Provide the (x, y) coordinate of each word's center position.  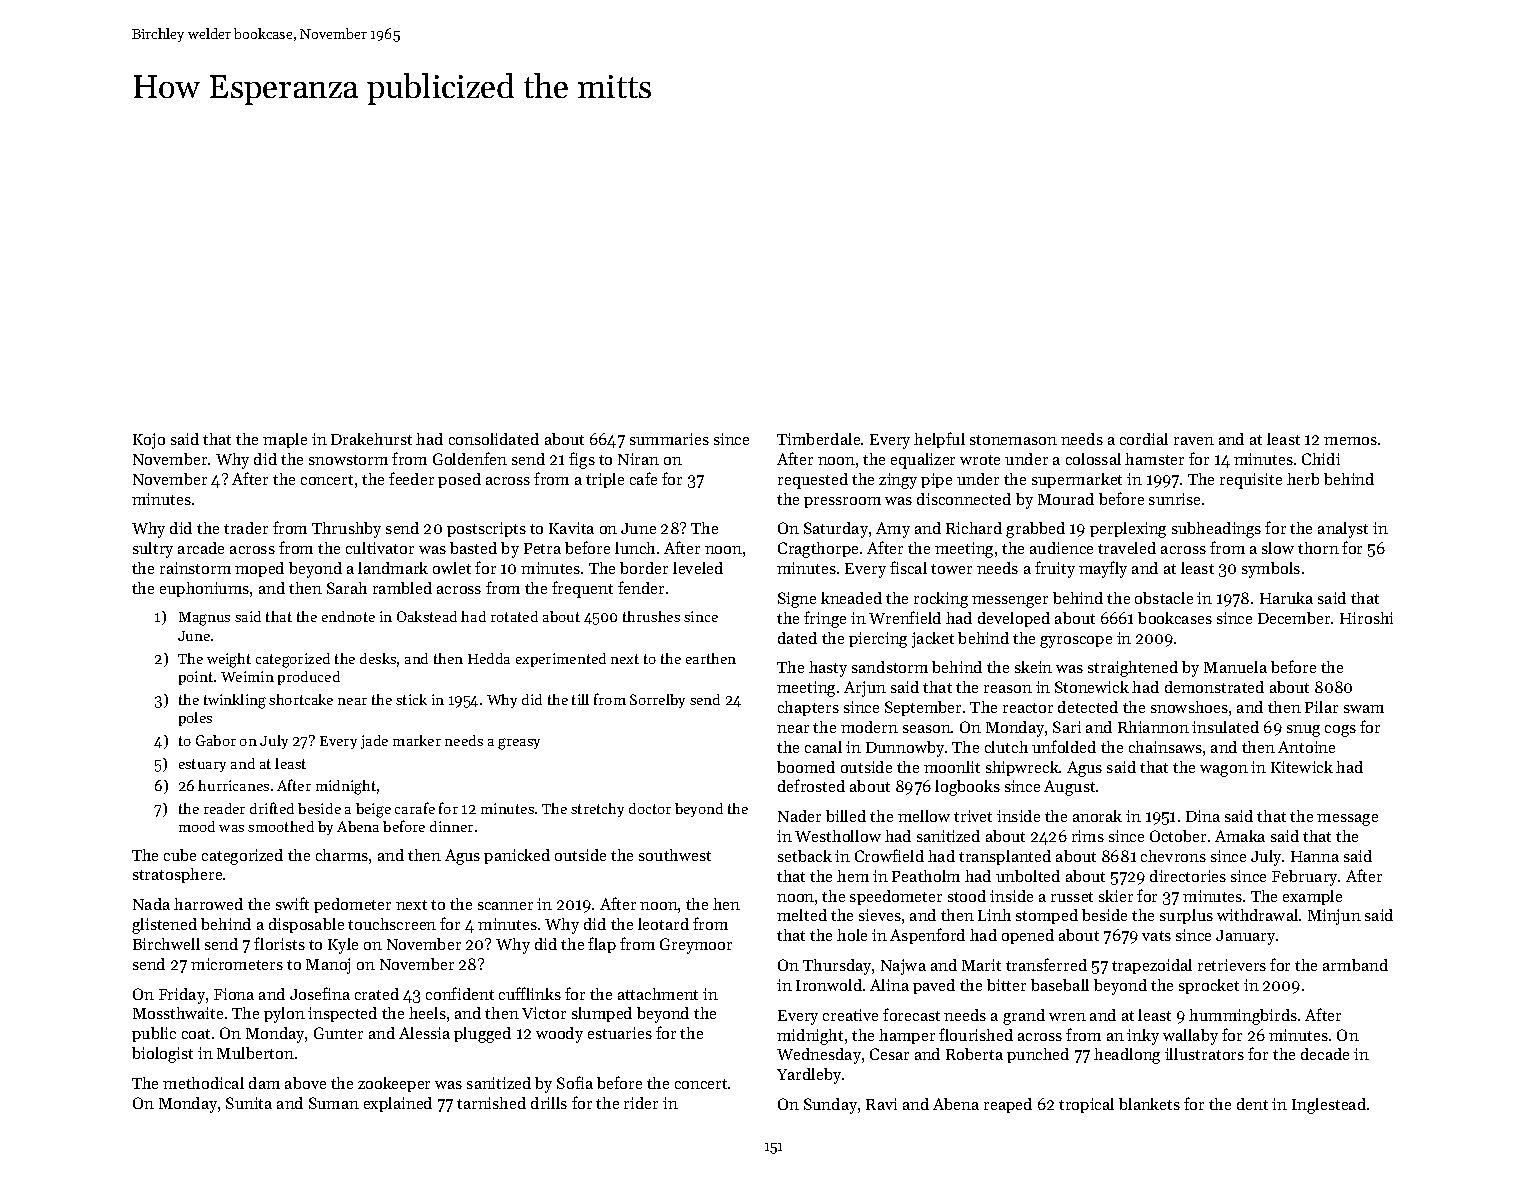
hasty (828, 669)
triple (605, 480)
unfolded (1064, 746)
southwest (675, 855)
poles (195, 719)
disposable (306, 925)
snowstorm (348, 460)
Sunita (249, 1103)
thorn (1318, 548)
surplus (1186, 916)
